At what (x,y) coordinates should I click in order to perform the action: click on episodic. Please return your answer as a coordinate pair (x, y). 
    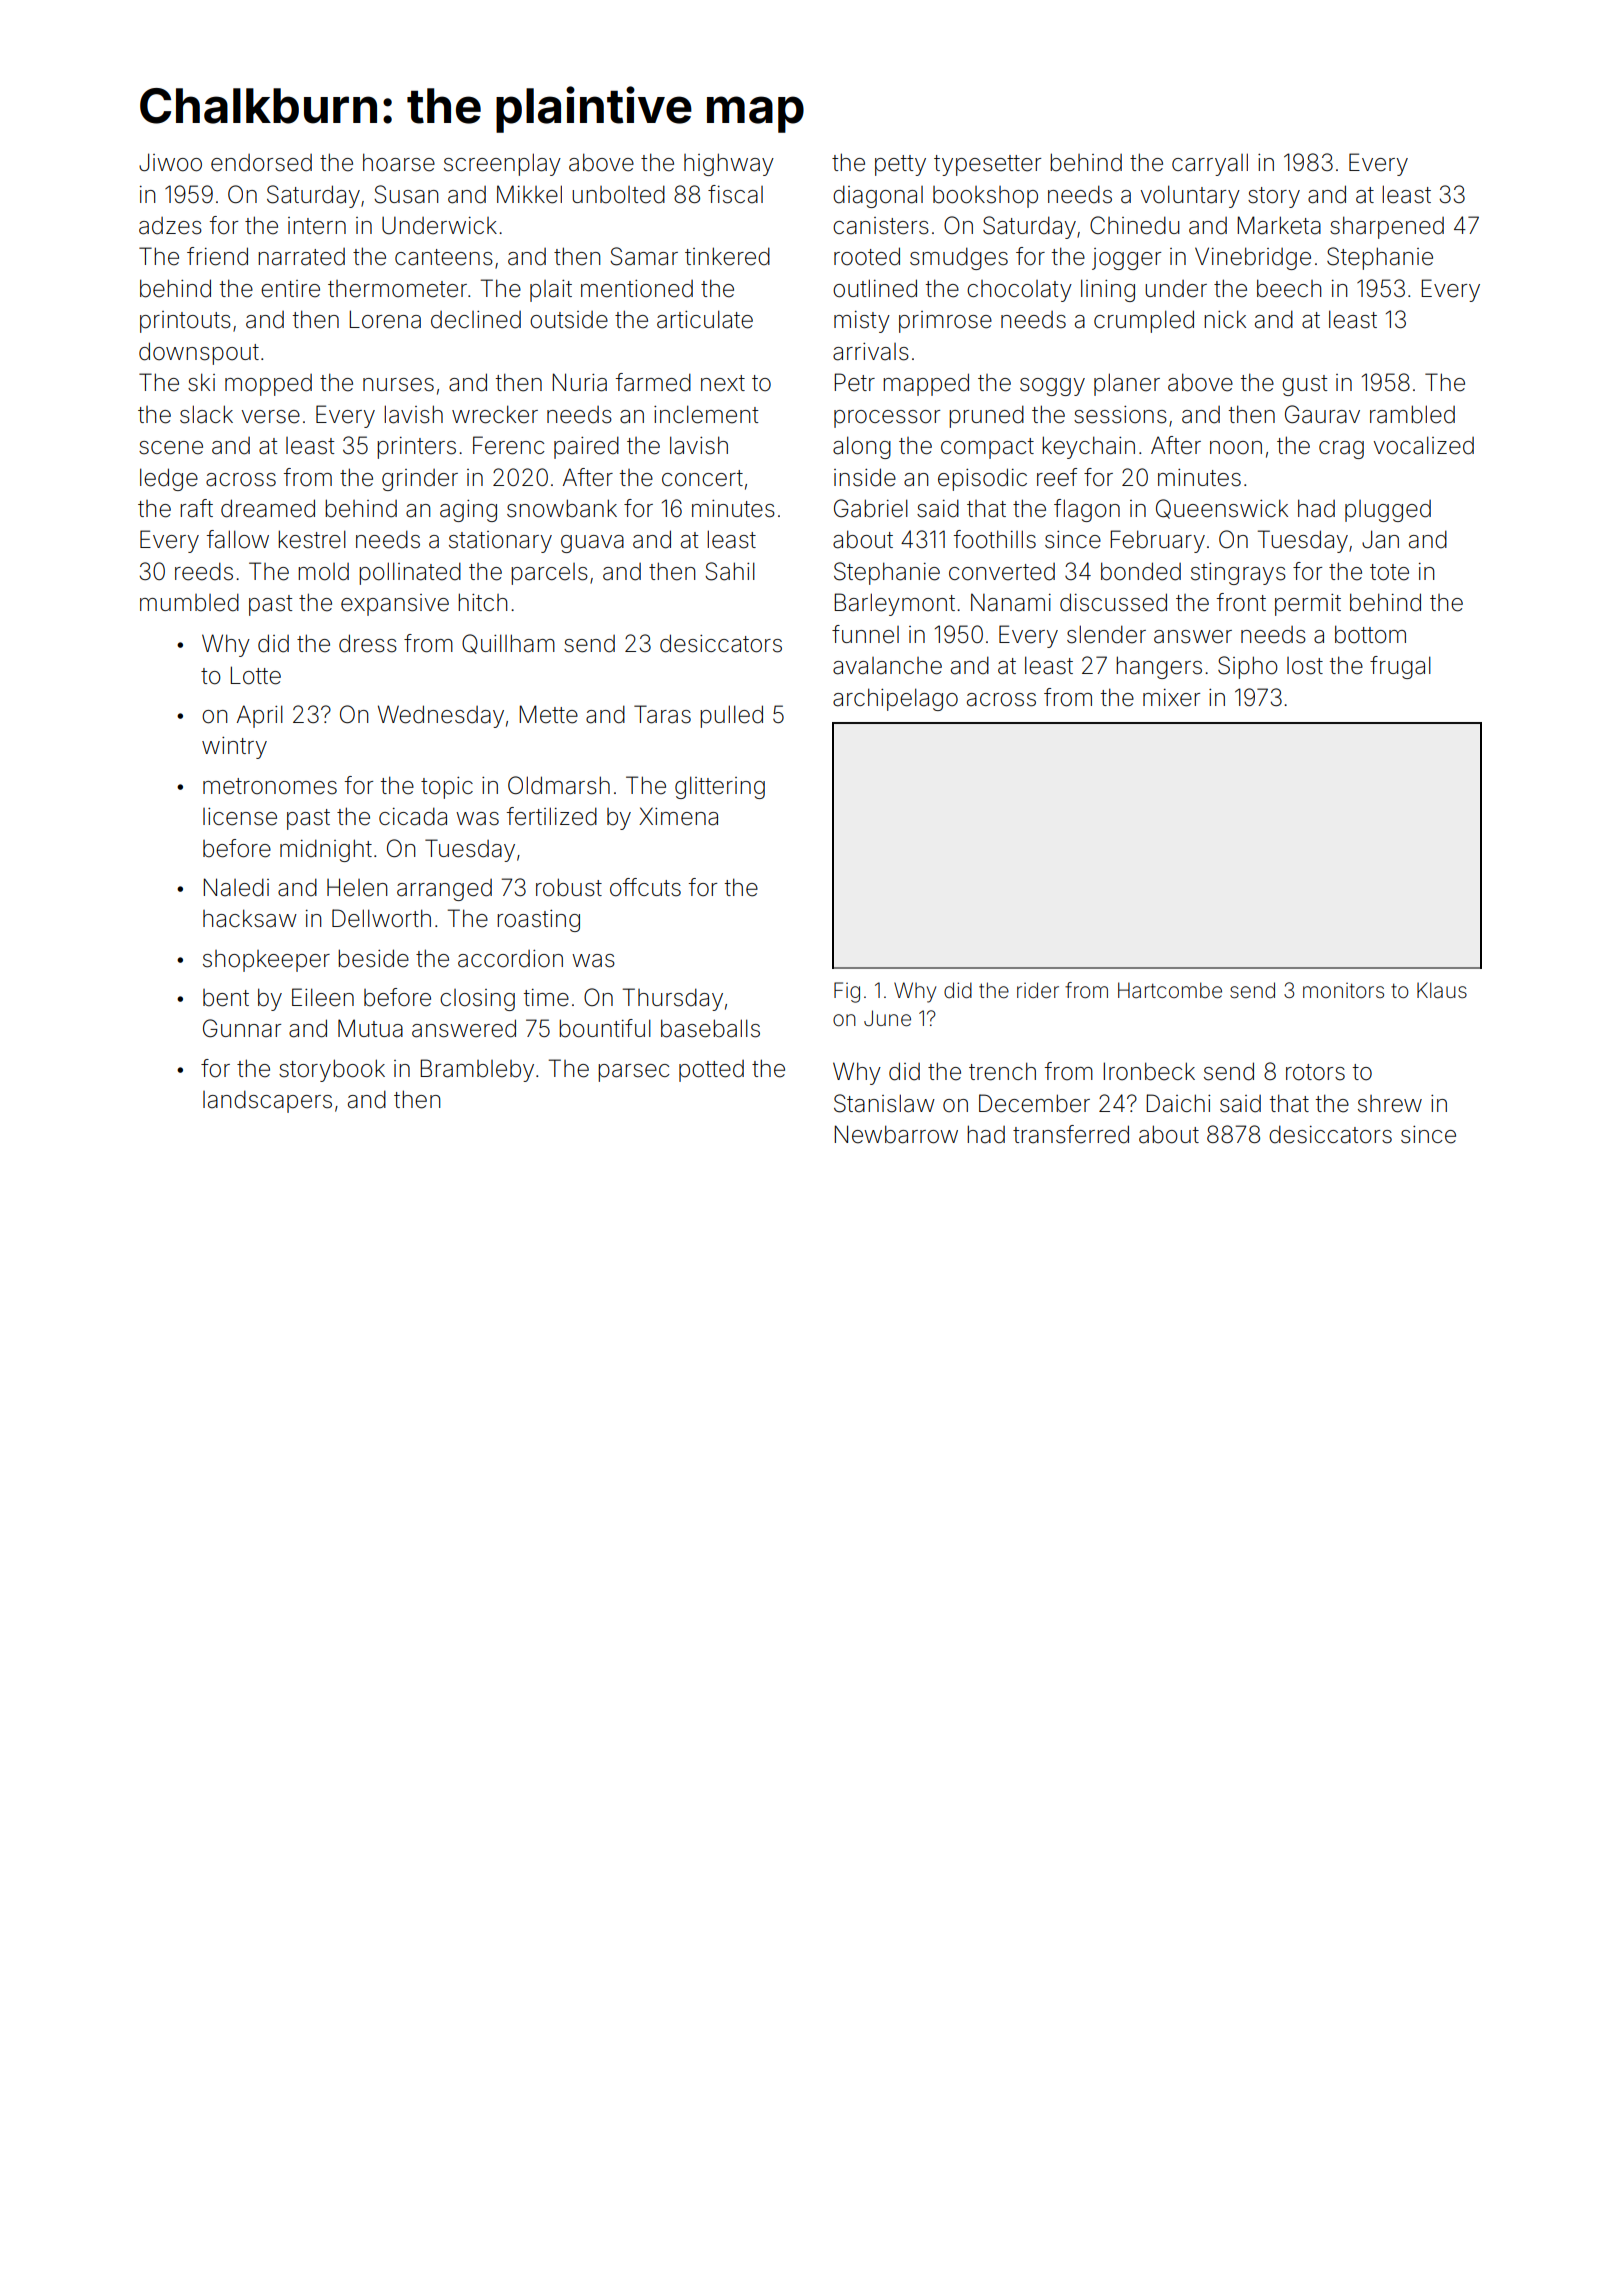
    Looking at the image, I should click on (982, 479).
